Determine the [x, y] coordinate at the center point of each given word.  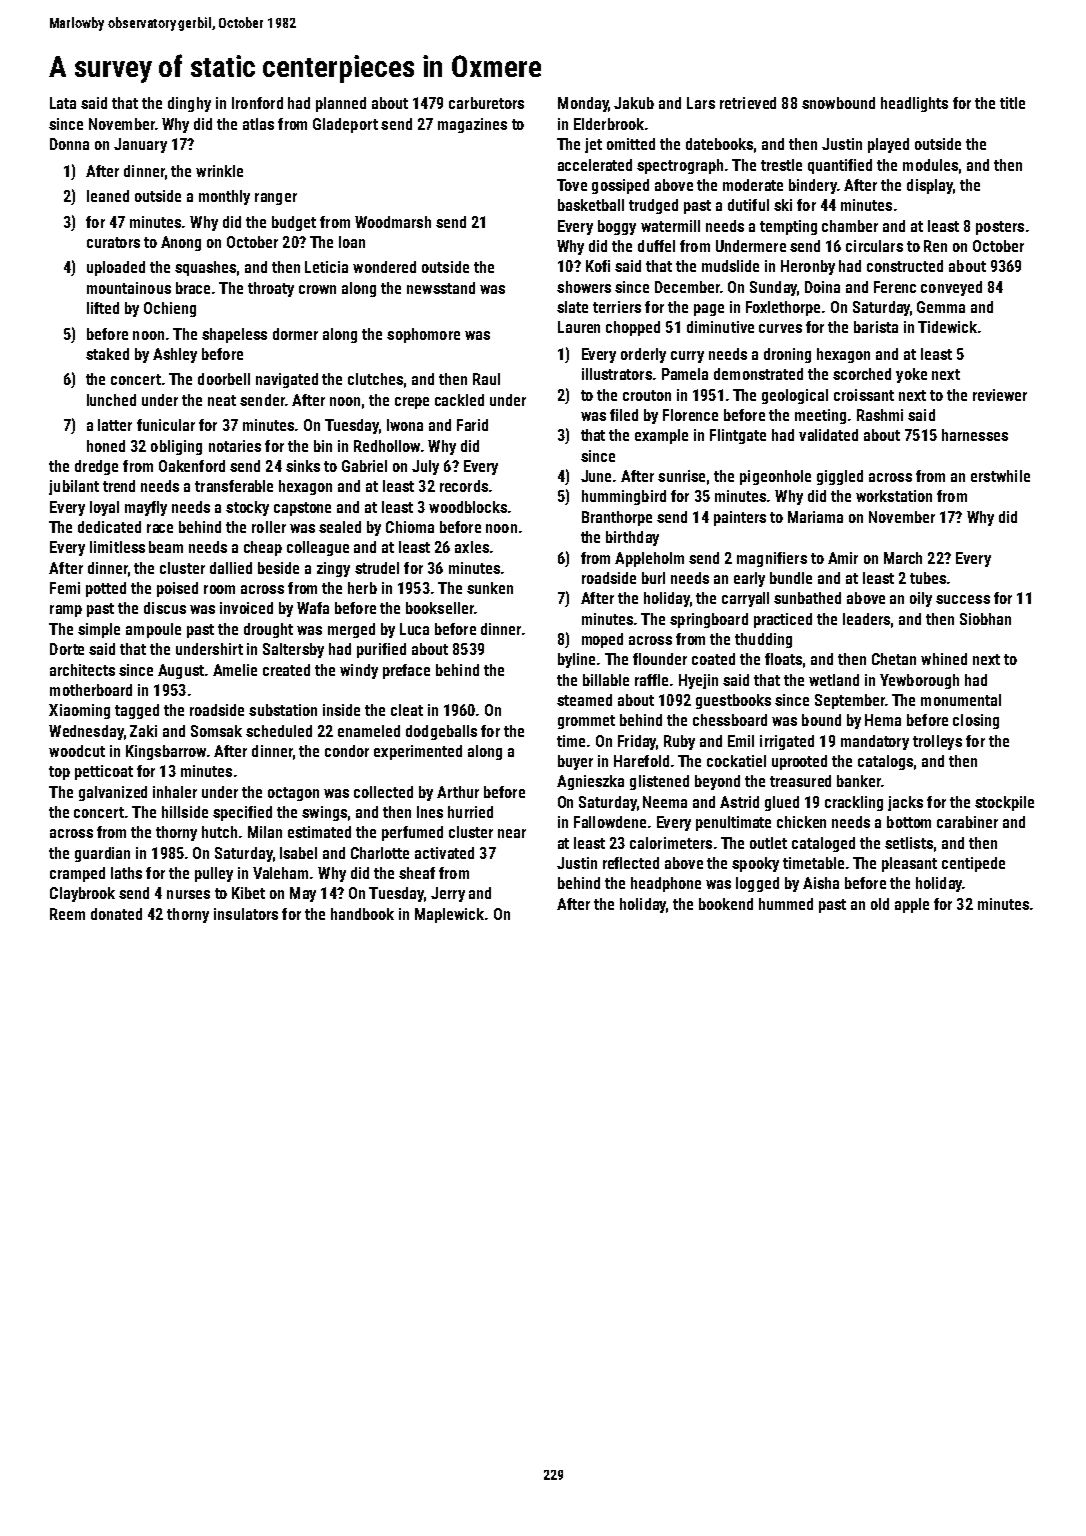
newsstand [441, 288]
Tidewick [947, 327]
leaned [108, 196]
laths [126, 873]
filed [624, 415]
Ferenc [895, 287]
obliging [176, 447]
